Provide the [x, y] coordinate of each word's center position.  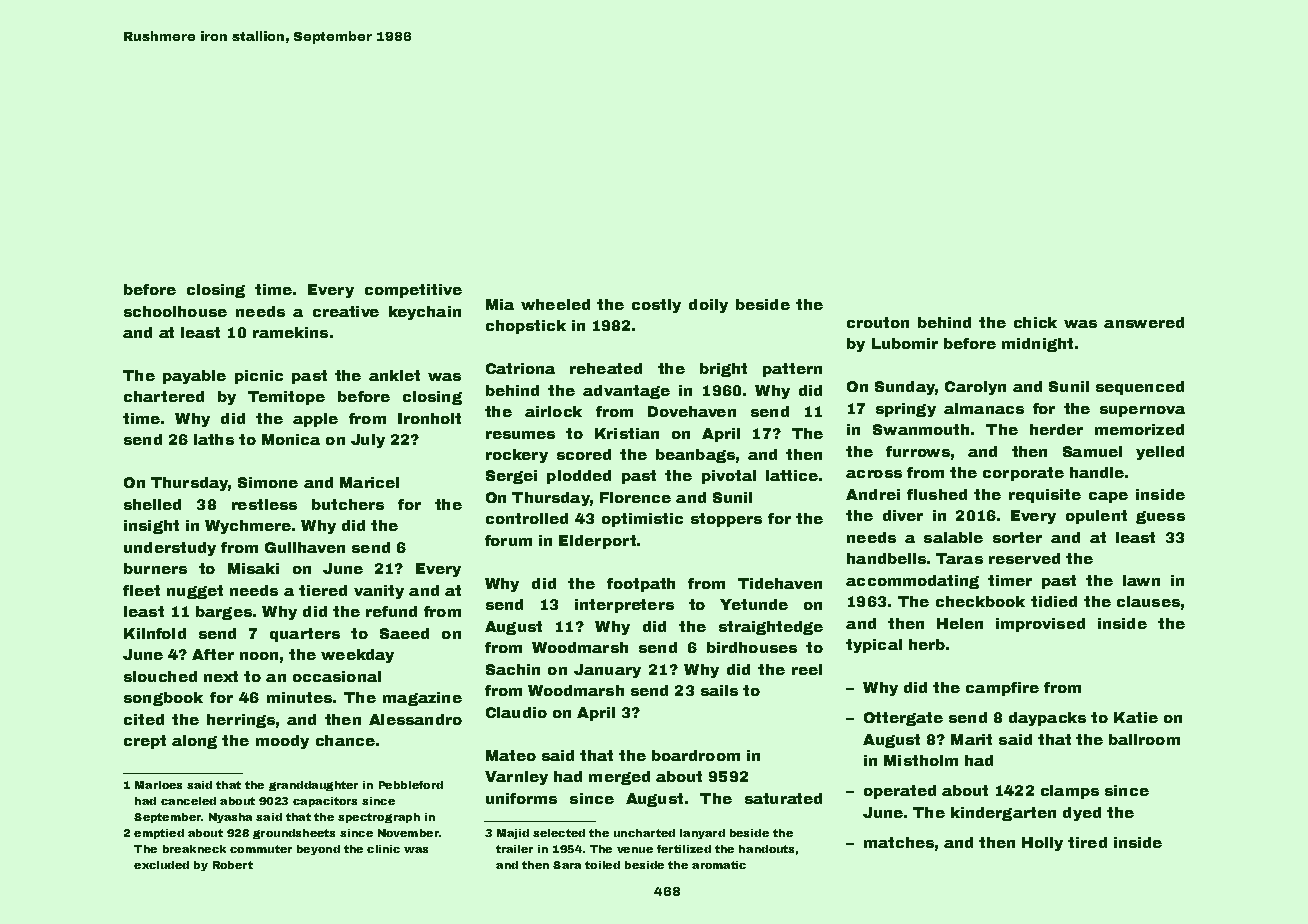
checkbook [980, 601]
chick [1035, 322]
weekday [357, 656]
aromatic [719, 865]
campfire [1002, 689]
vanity [379, 592]
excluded [161, 865]
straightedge [771, 628]
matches [899, 842]
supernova [1142, 411]
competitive [413, 291]
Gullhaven [305, 547]
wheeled [555, 304]
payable [194, 377]
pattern [792, 370]
